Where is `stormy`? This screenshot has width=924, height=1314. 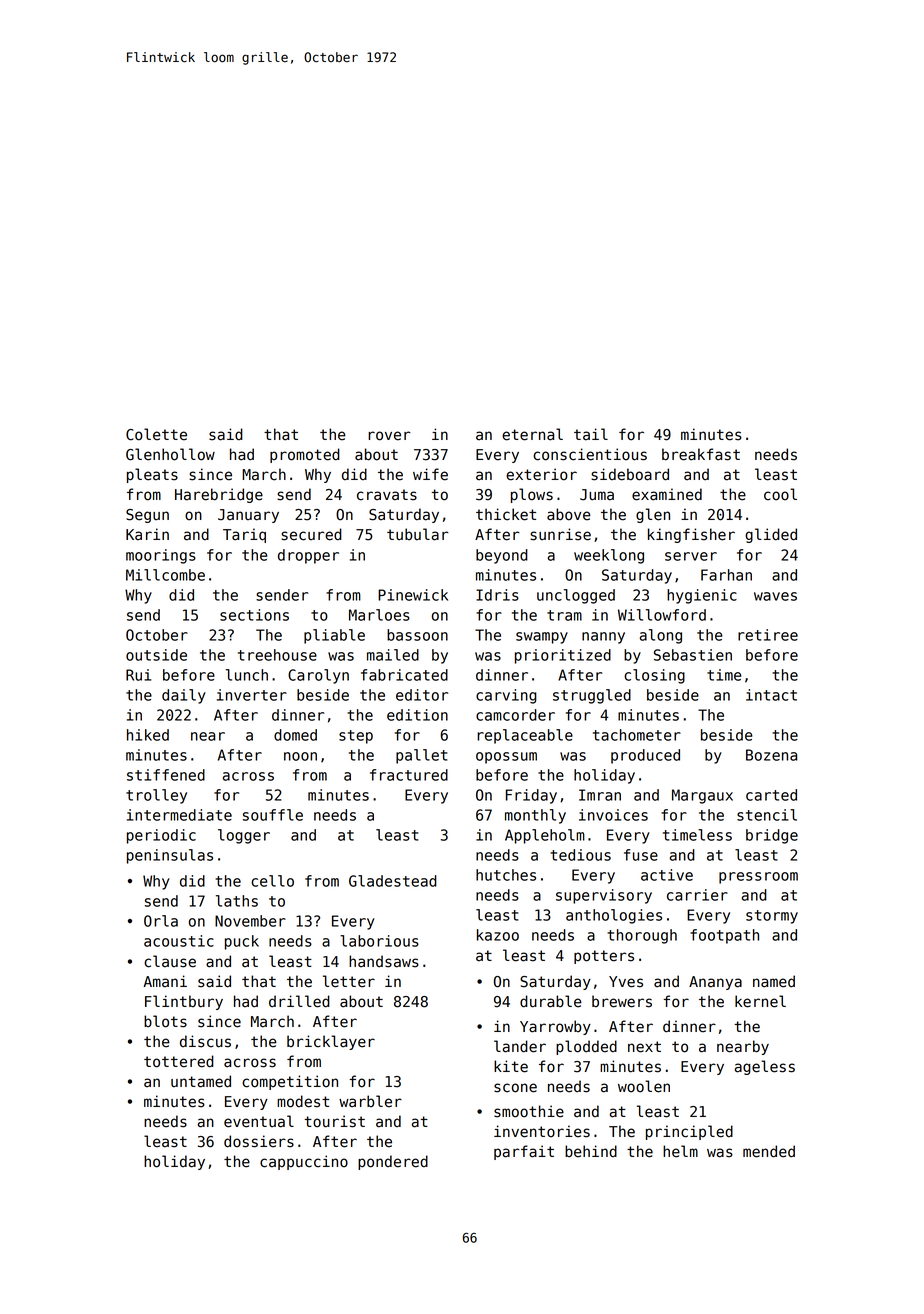 stormy is located at coordinates (772, 917).
